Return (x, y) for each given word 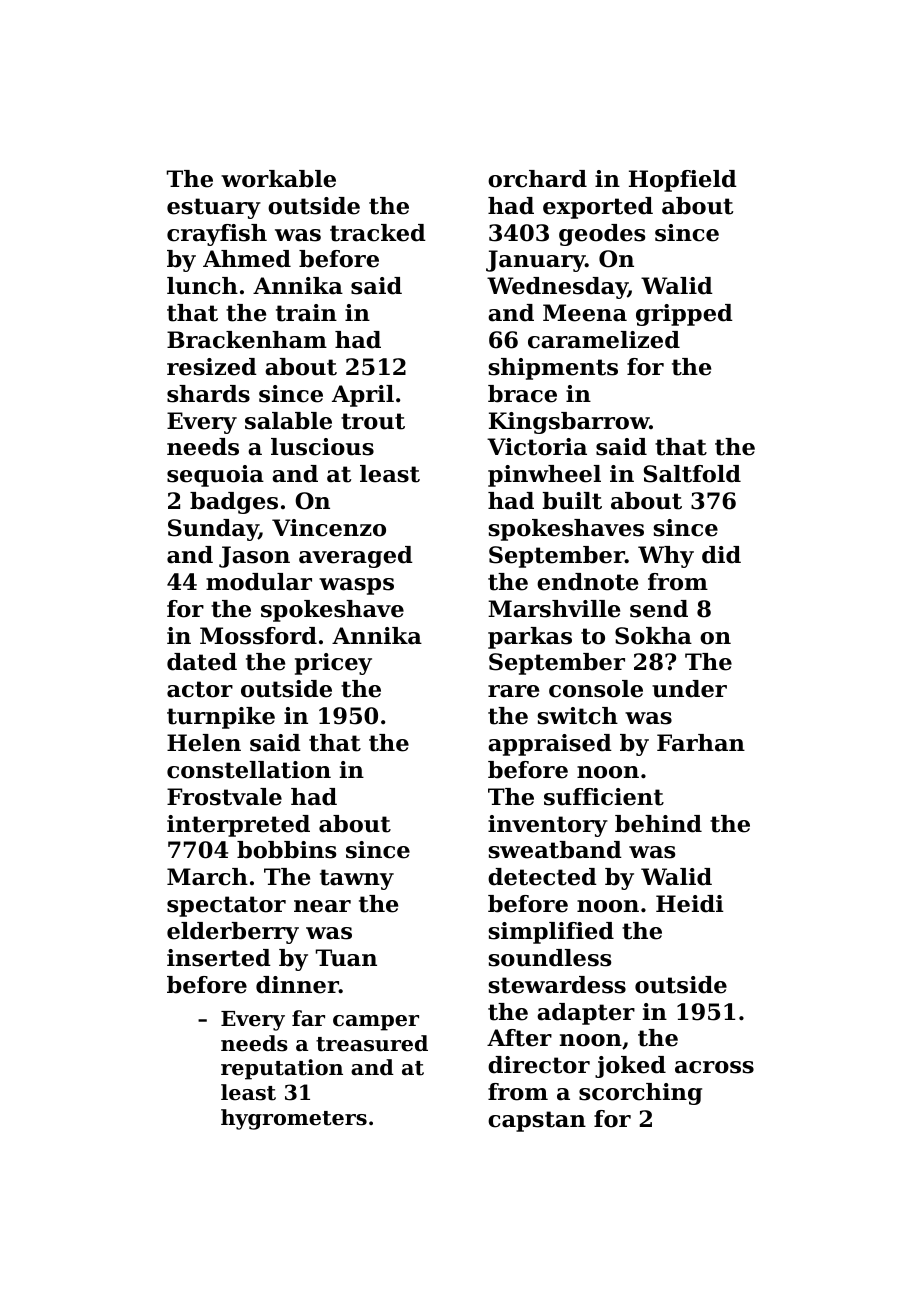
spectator (226, 906)
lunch (202, 286)
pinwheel (544, 476)
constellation (249, 770)
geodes (602, 235)
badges (234, 503)
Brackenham (247, 340)
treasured (372, 1043)
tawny (357, 879)
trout (373, 421)
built (572, 501)
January (535, 261)
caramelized (604, 340)
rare (513, 691)
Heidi (690, 904)
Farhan (701, 743)
